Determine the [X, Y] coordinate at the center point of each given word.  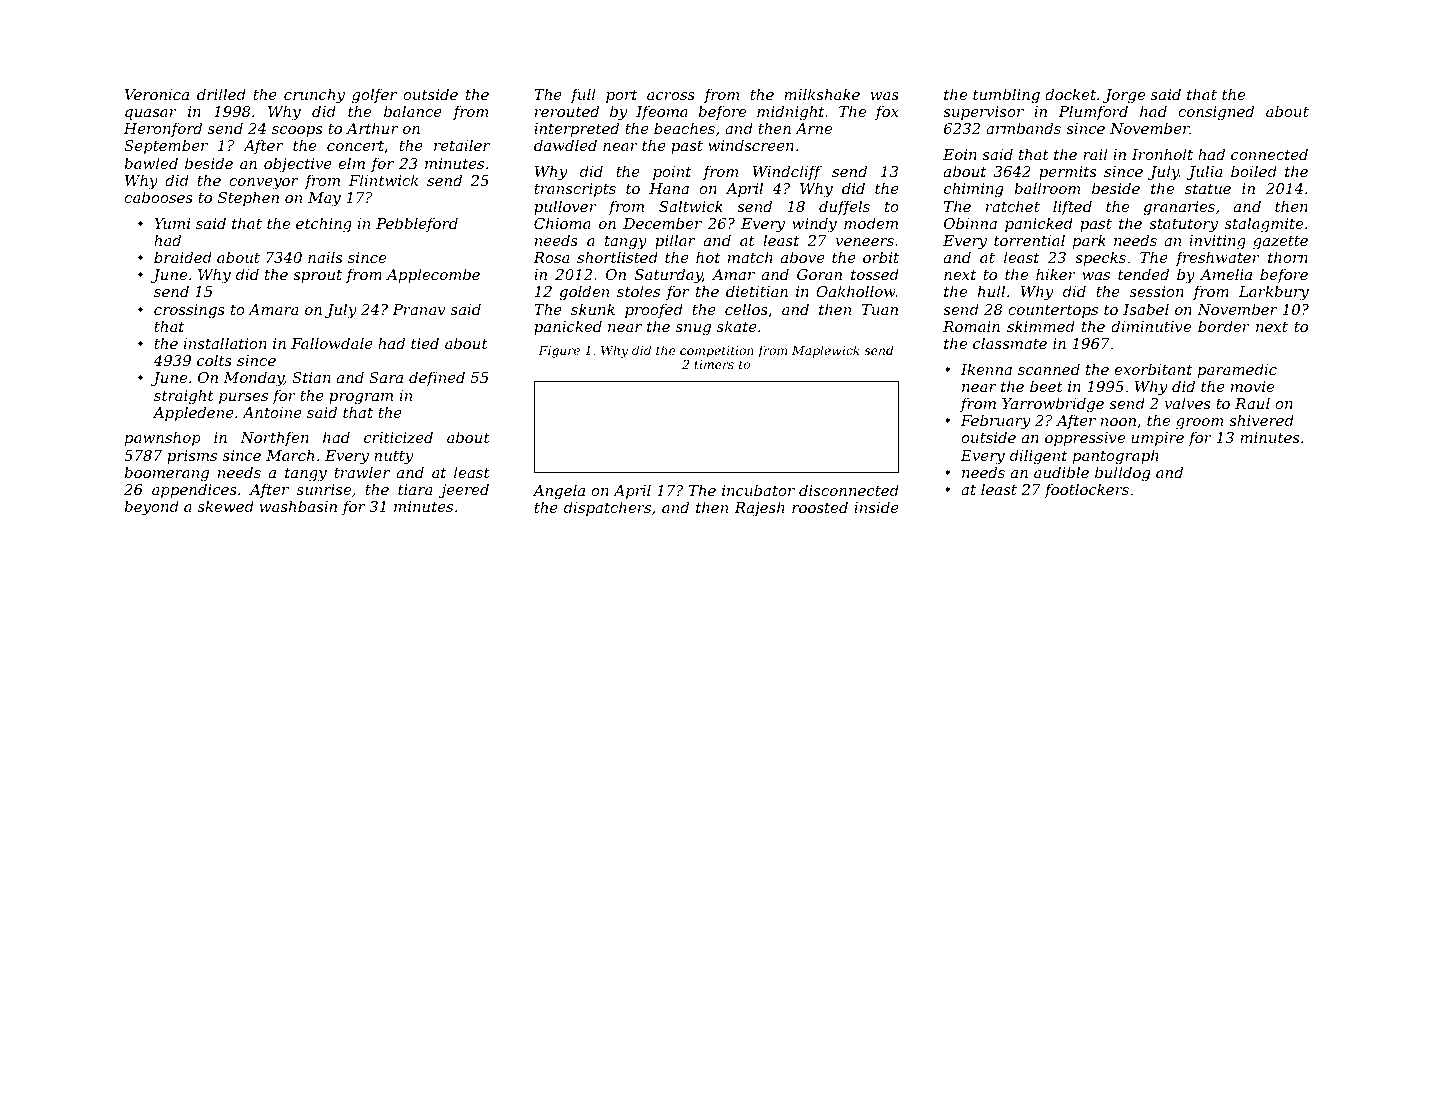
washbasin [298, 506]
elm [351, 163]
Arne [813, 128]
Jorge [1124, 96]
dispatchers [607, 508]
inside [876, 507]
